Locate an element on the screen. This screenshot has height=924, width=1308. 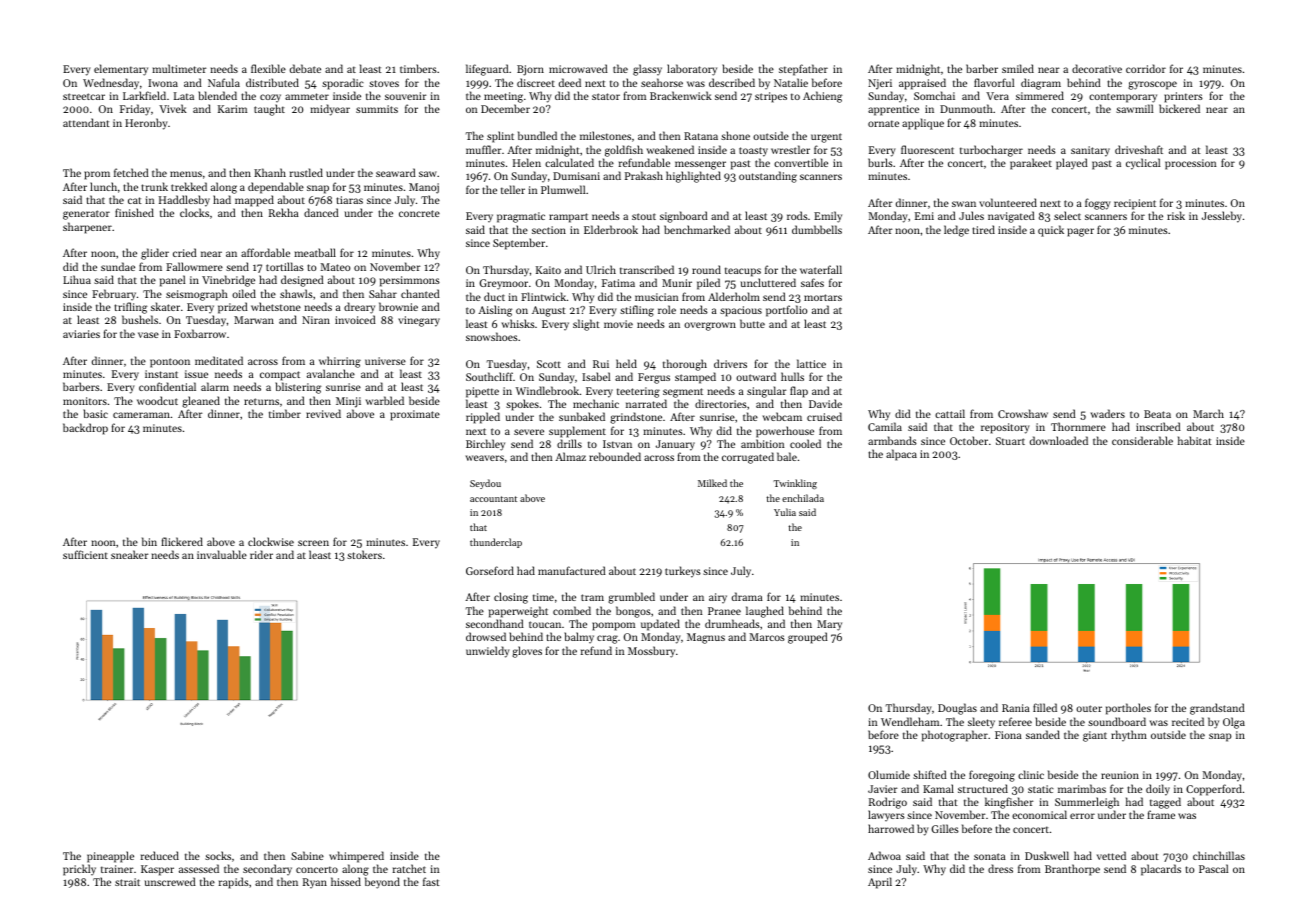
Jessleby is located at coordinates (1222, 217).
